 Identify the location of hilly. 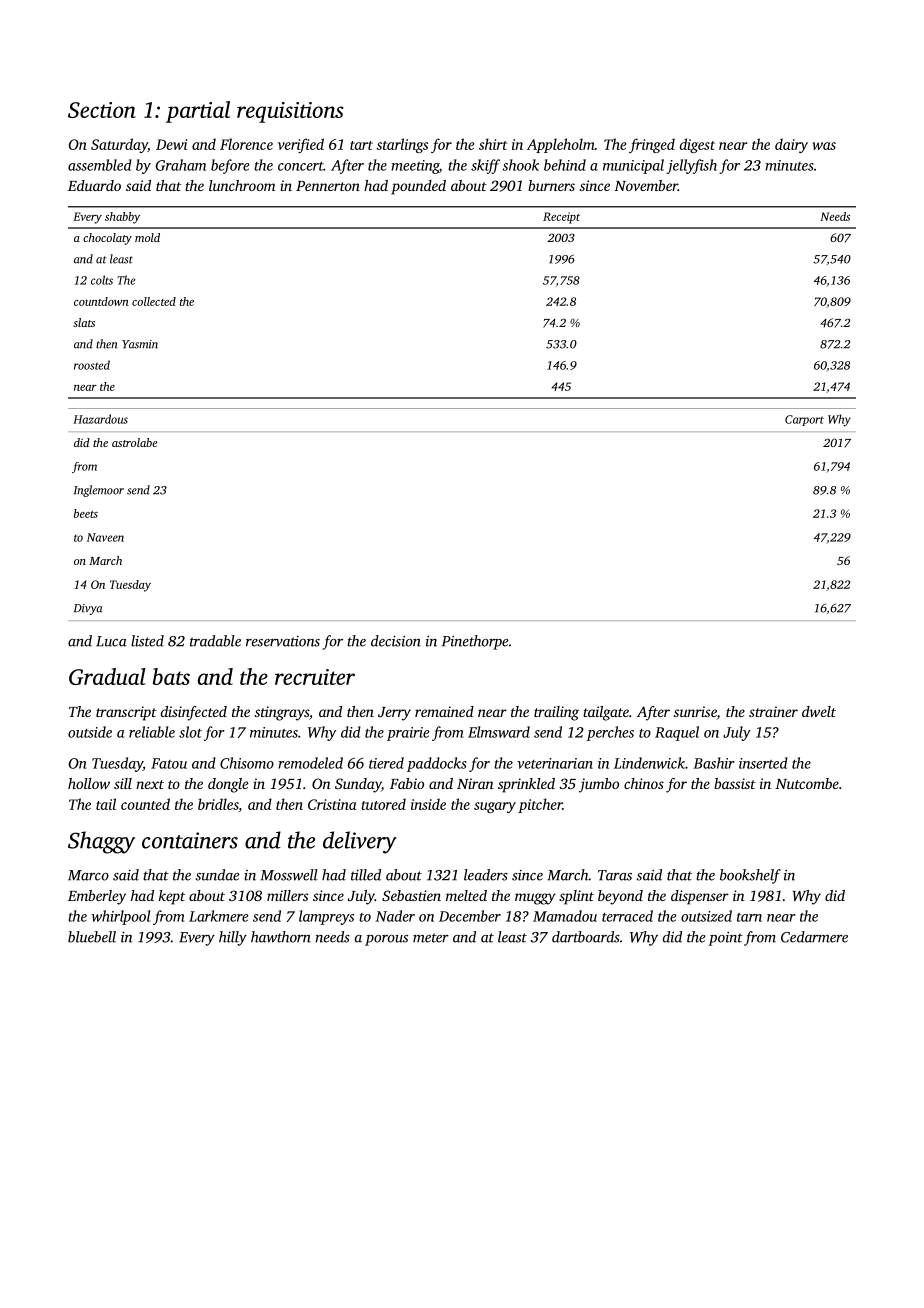
(233, 938).
